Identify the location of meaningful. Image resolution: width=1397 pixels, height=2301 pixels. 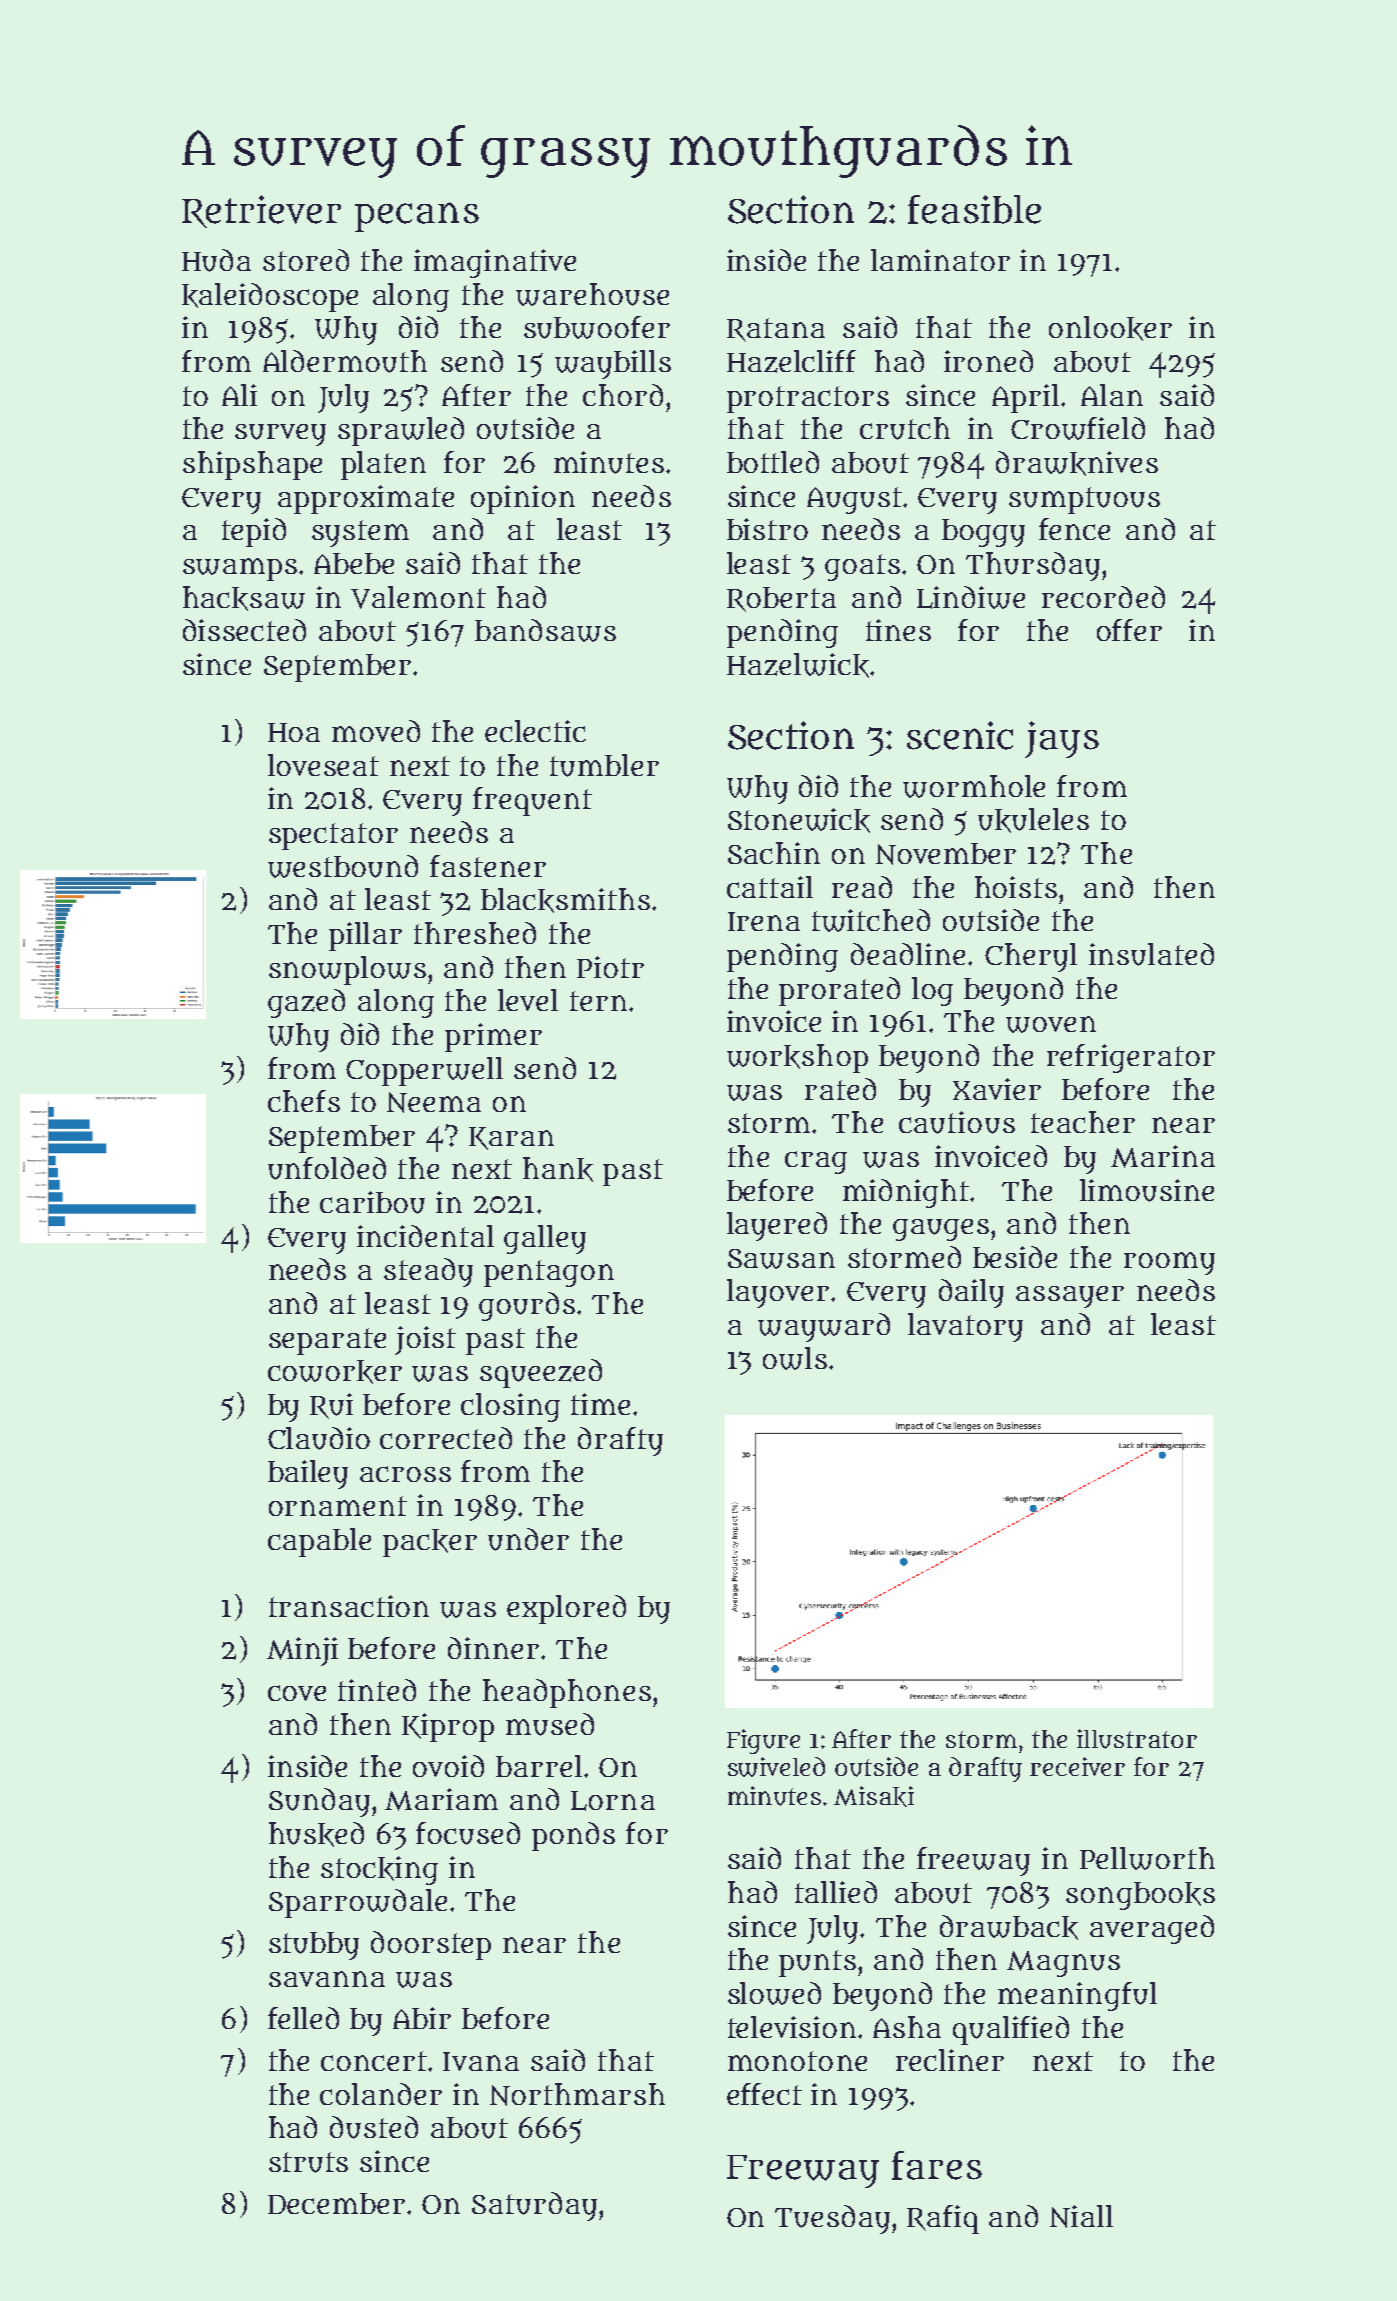
(1077, 1996).
